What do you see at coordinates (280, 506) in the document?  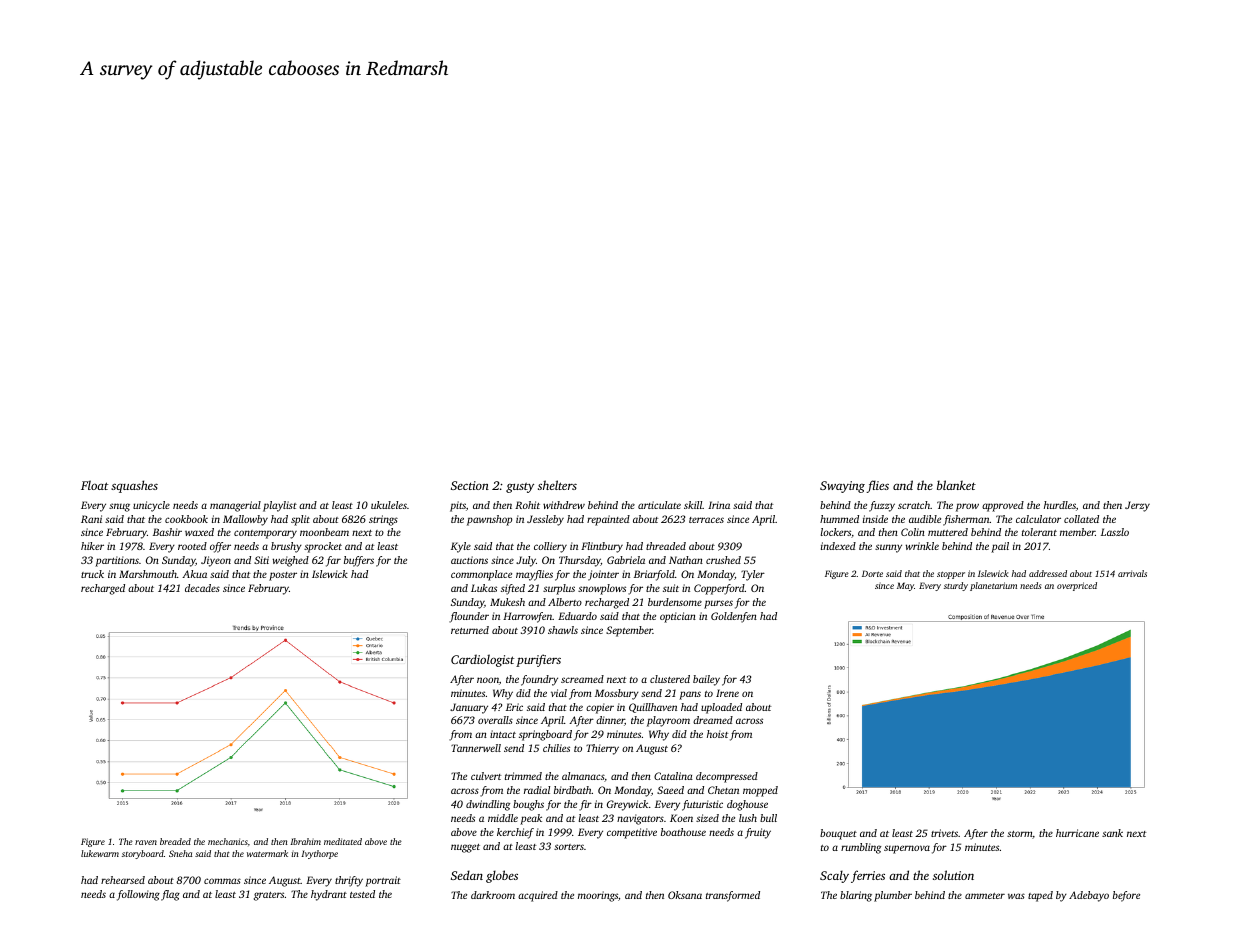 I see `playlist` at bounding box center [280, 506].
